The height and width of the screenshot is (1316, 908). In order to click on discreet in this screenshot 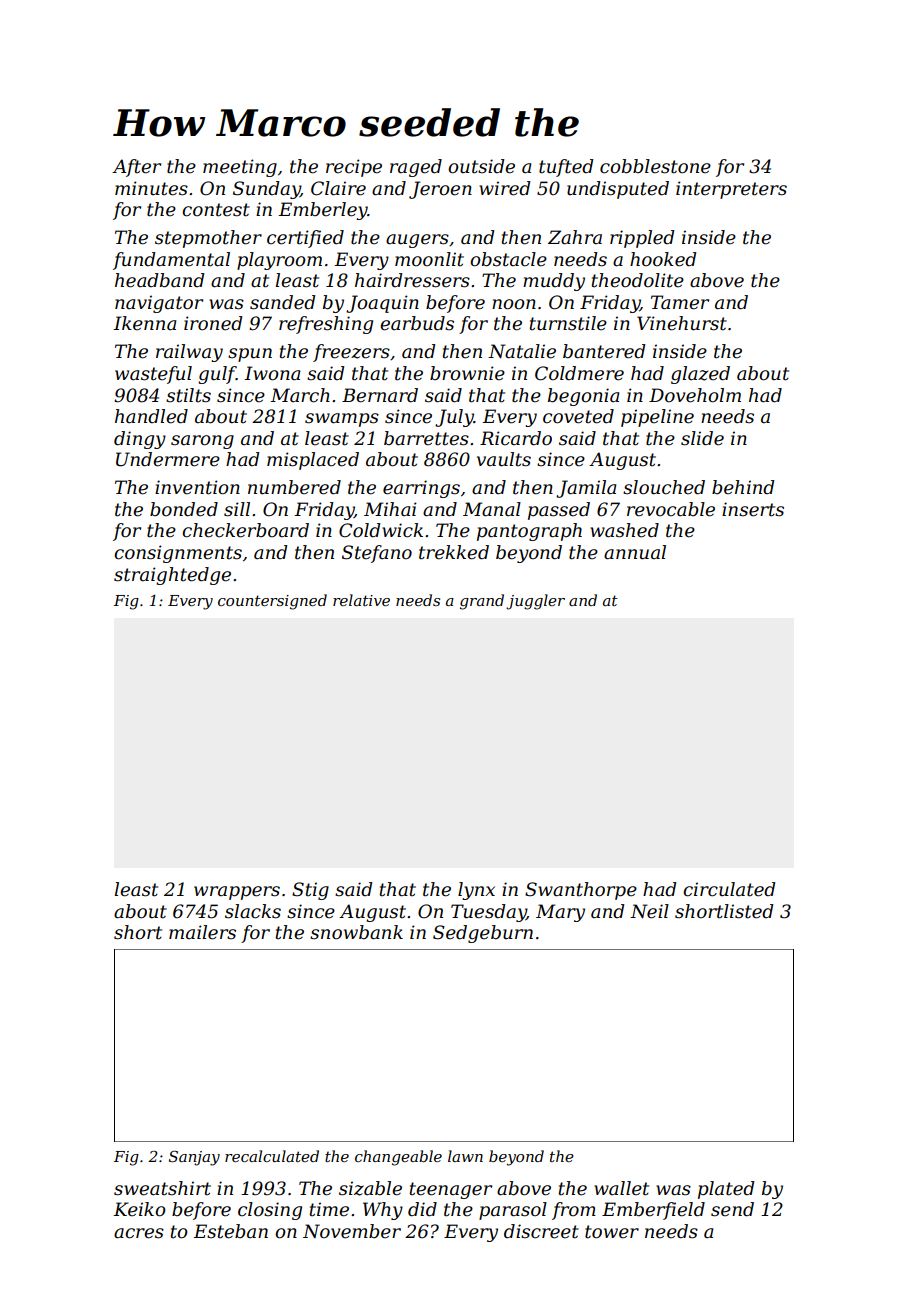, I will do `click(541, 1231)`.
